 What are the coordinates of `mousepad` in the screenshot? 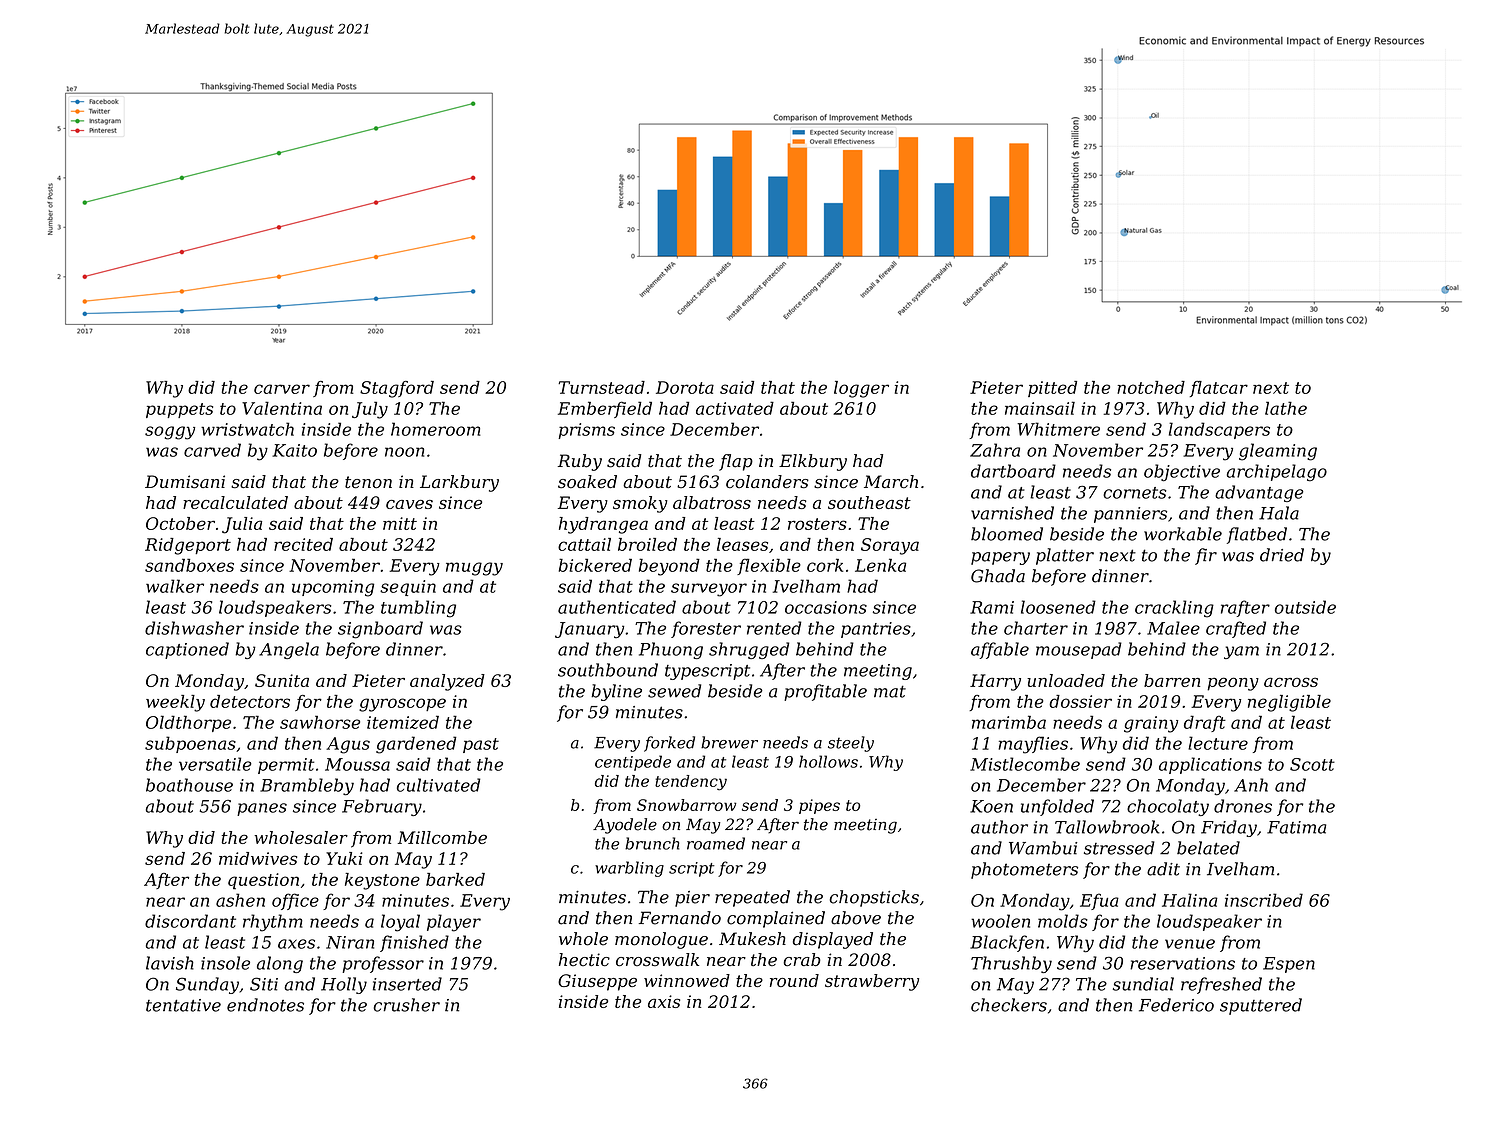 It's located at (1079, 650).
